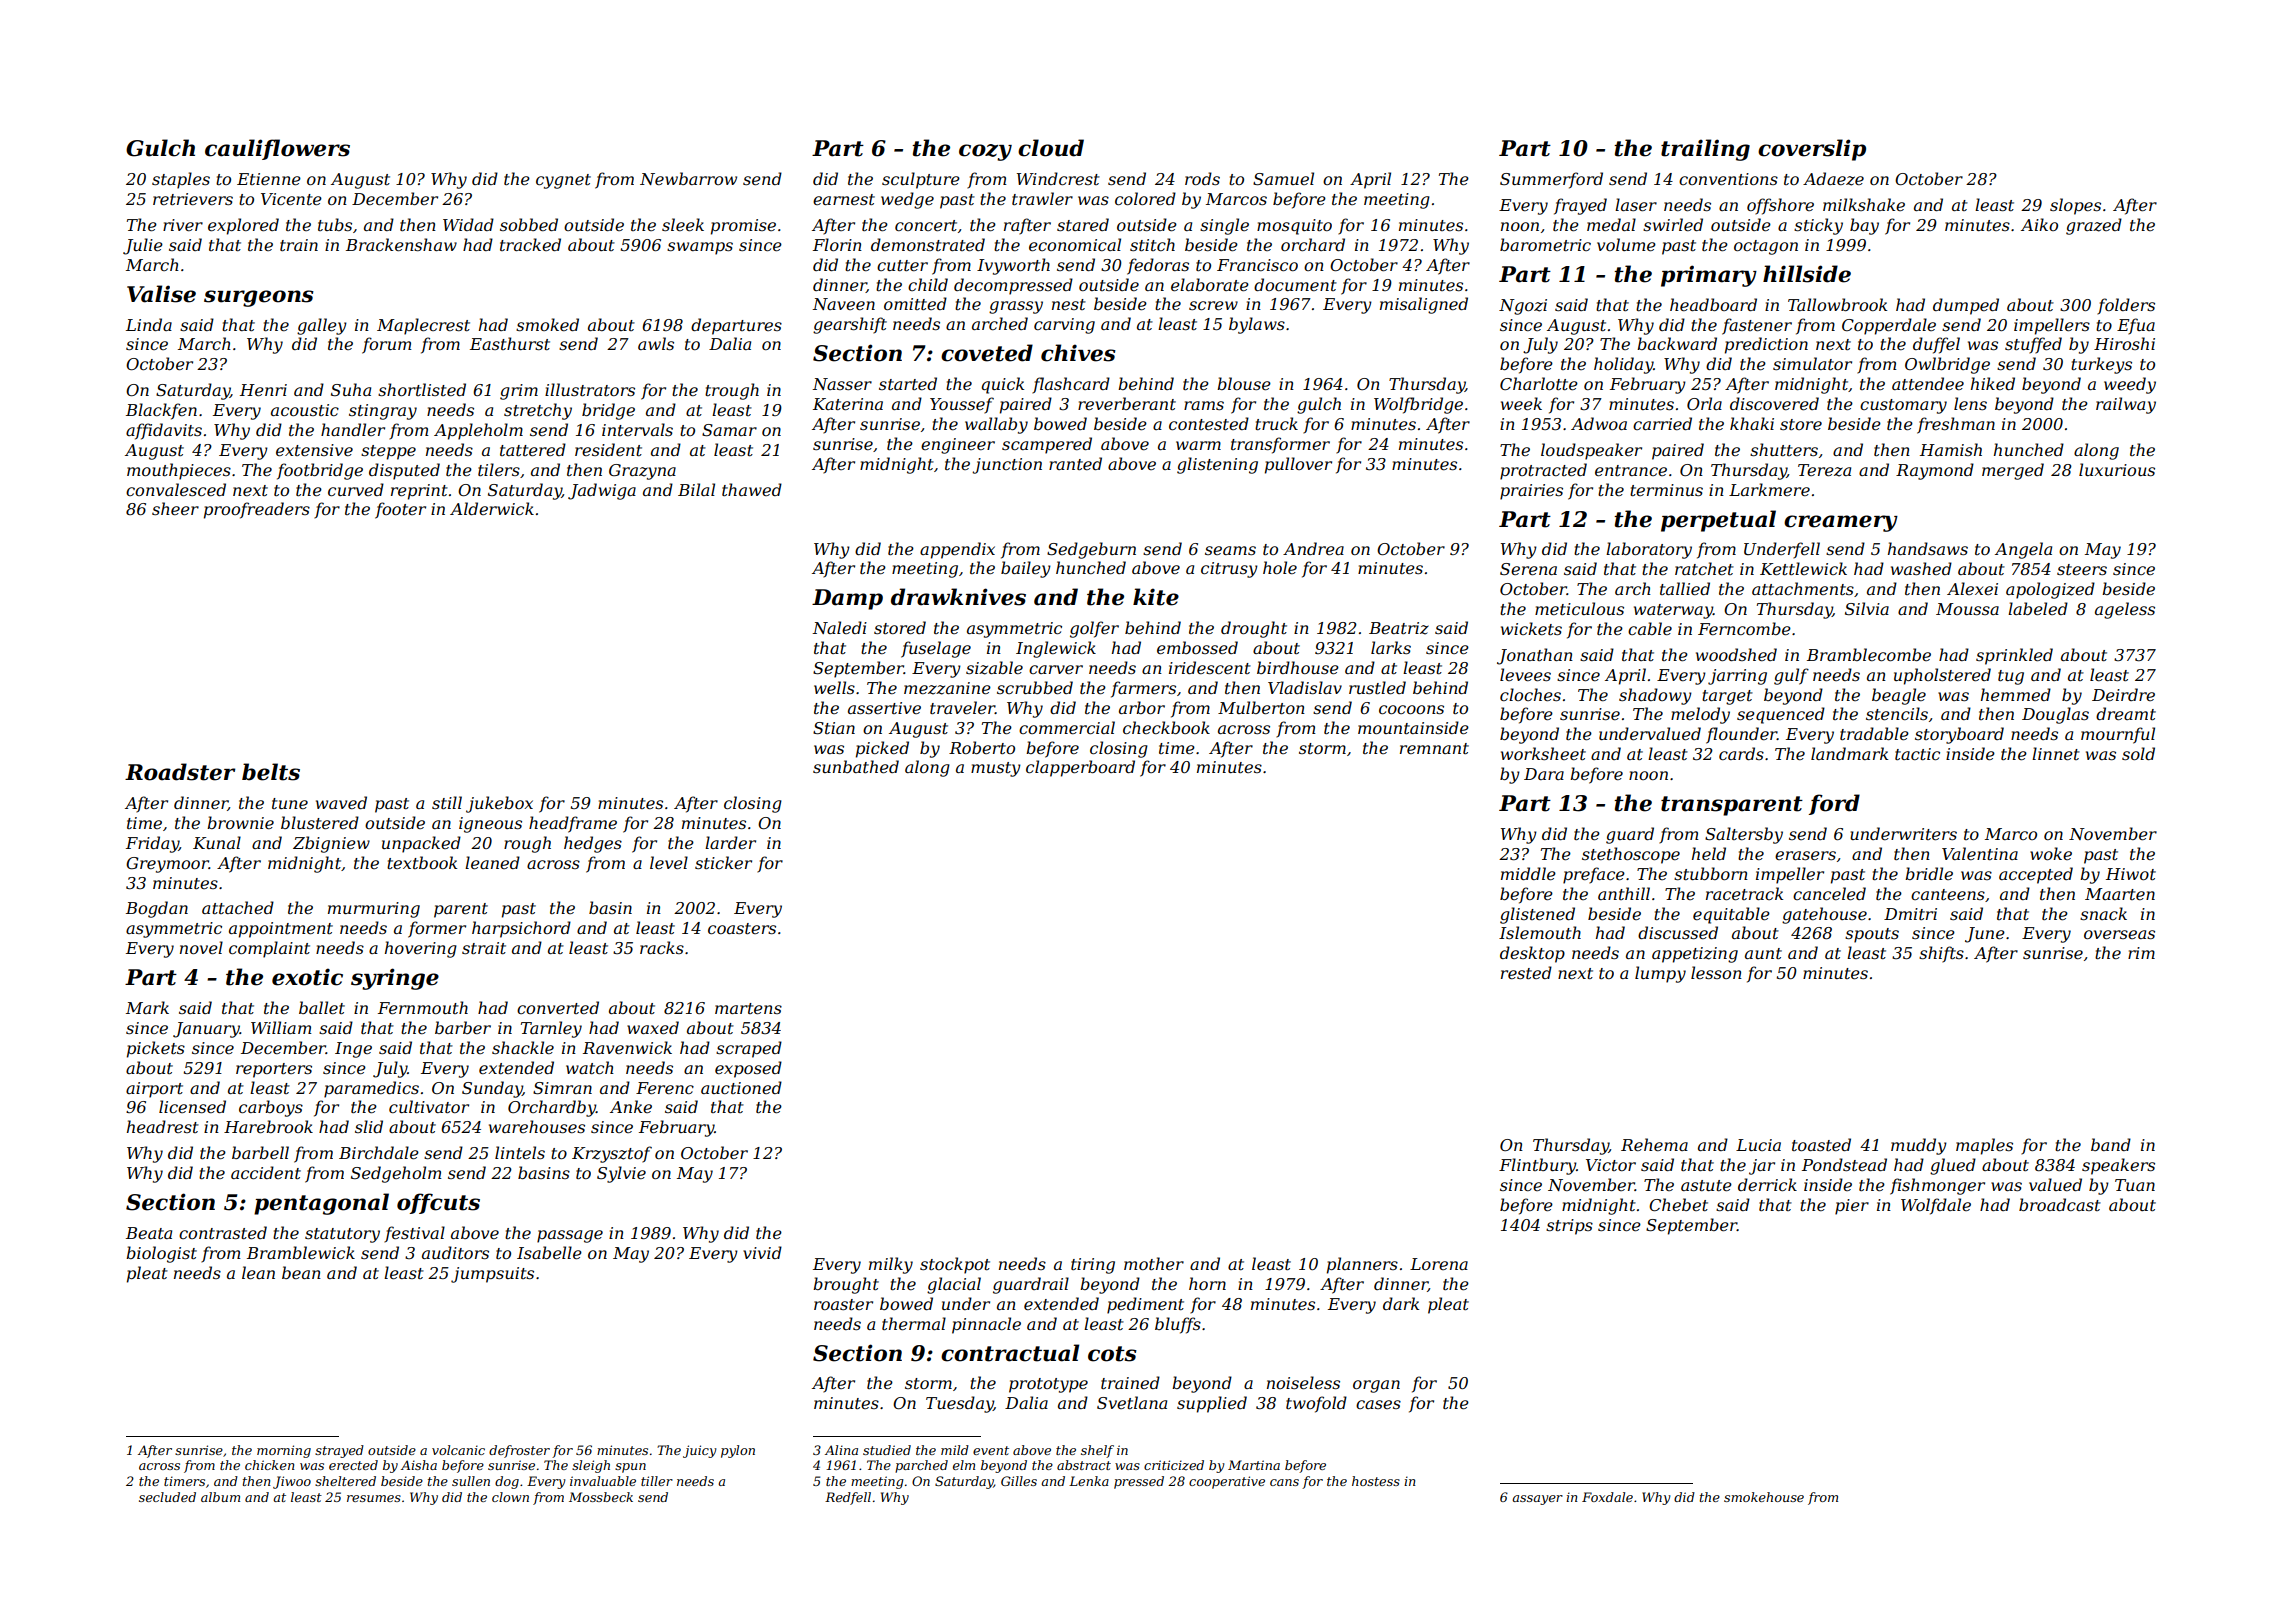  Describe the element at coordinates (284, 1451) in the document. I see `morning` at that location.
